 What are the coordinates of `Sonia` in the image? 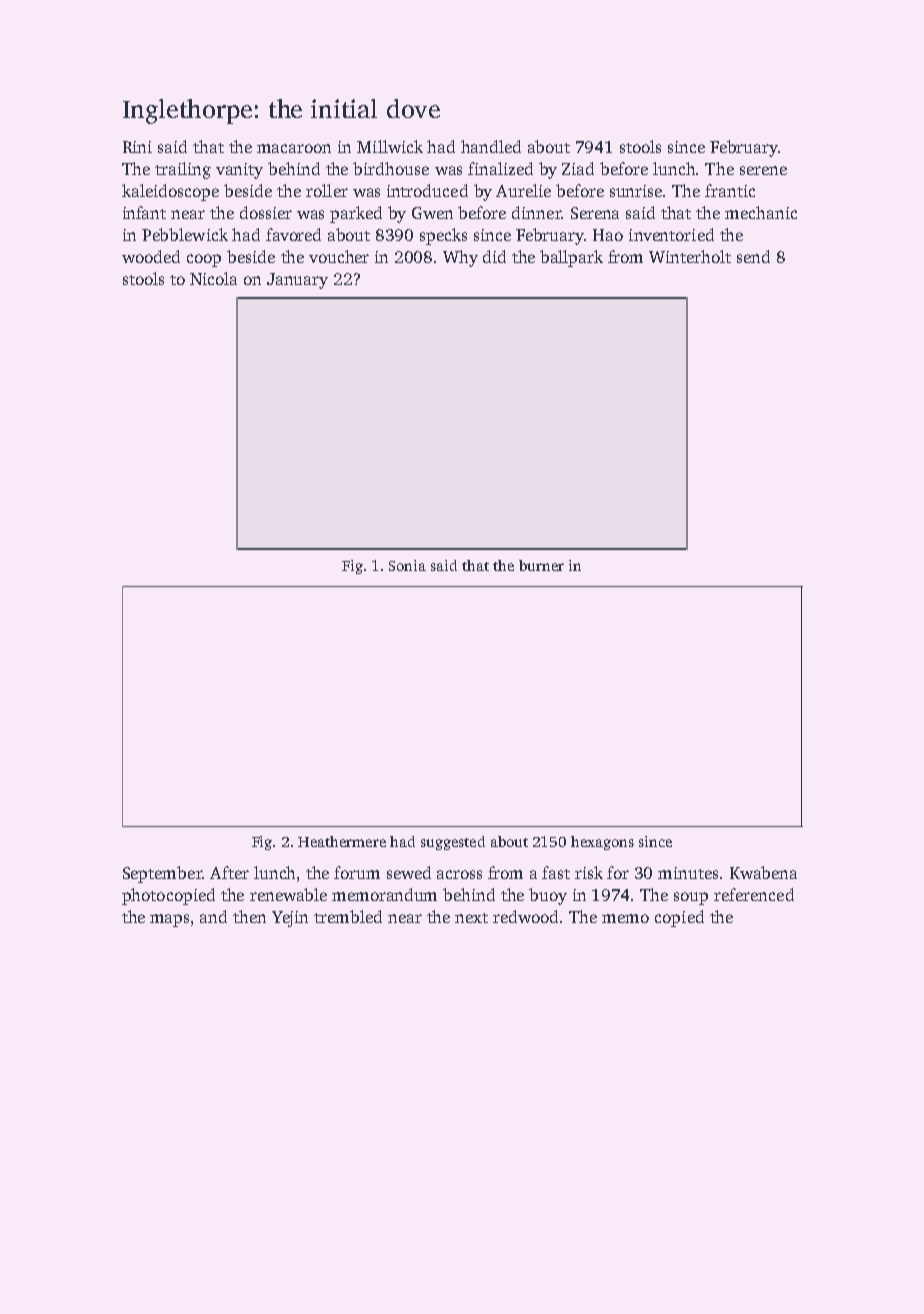 It's located at (407, 565).
